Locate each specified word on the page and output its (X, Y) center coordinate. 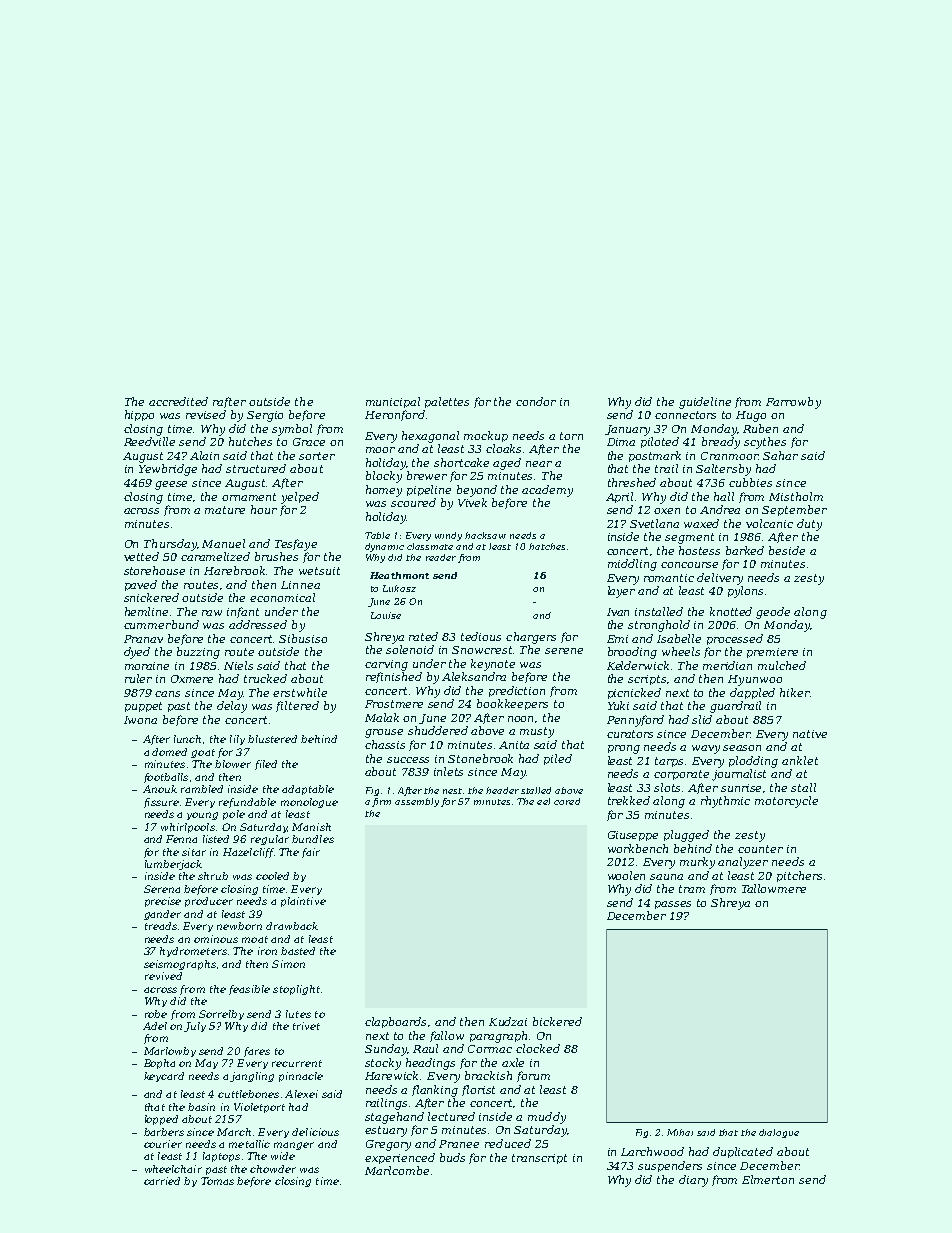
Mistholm (796, 496)
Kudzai (508, 1021)
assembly (417, 802)
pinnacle (301, 1077)
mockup (486, 436)
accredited (178, 401)
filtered (297, 706)
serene (564, 651)
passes (673, 905)
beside (787, 550)
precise (163, 902)
